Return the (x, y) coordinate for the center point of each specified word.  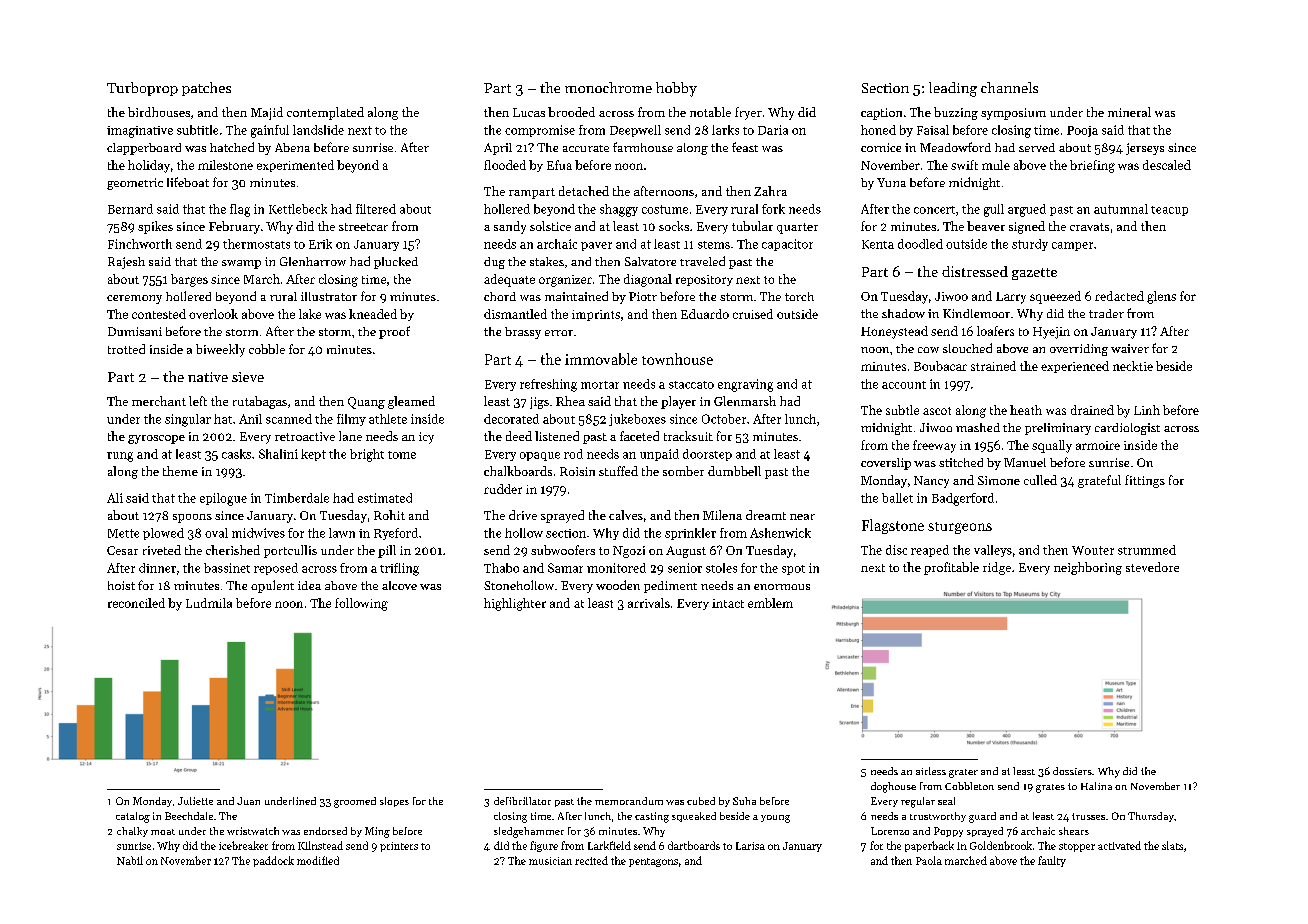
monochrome (608, 87)
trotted (126, 349)
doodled (920, 244)
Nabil (130, 860)
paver (596, 246)
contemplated (325, 113)
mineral (1129, 112)
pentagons (653, 862)
